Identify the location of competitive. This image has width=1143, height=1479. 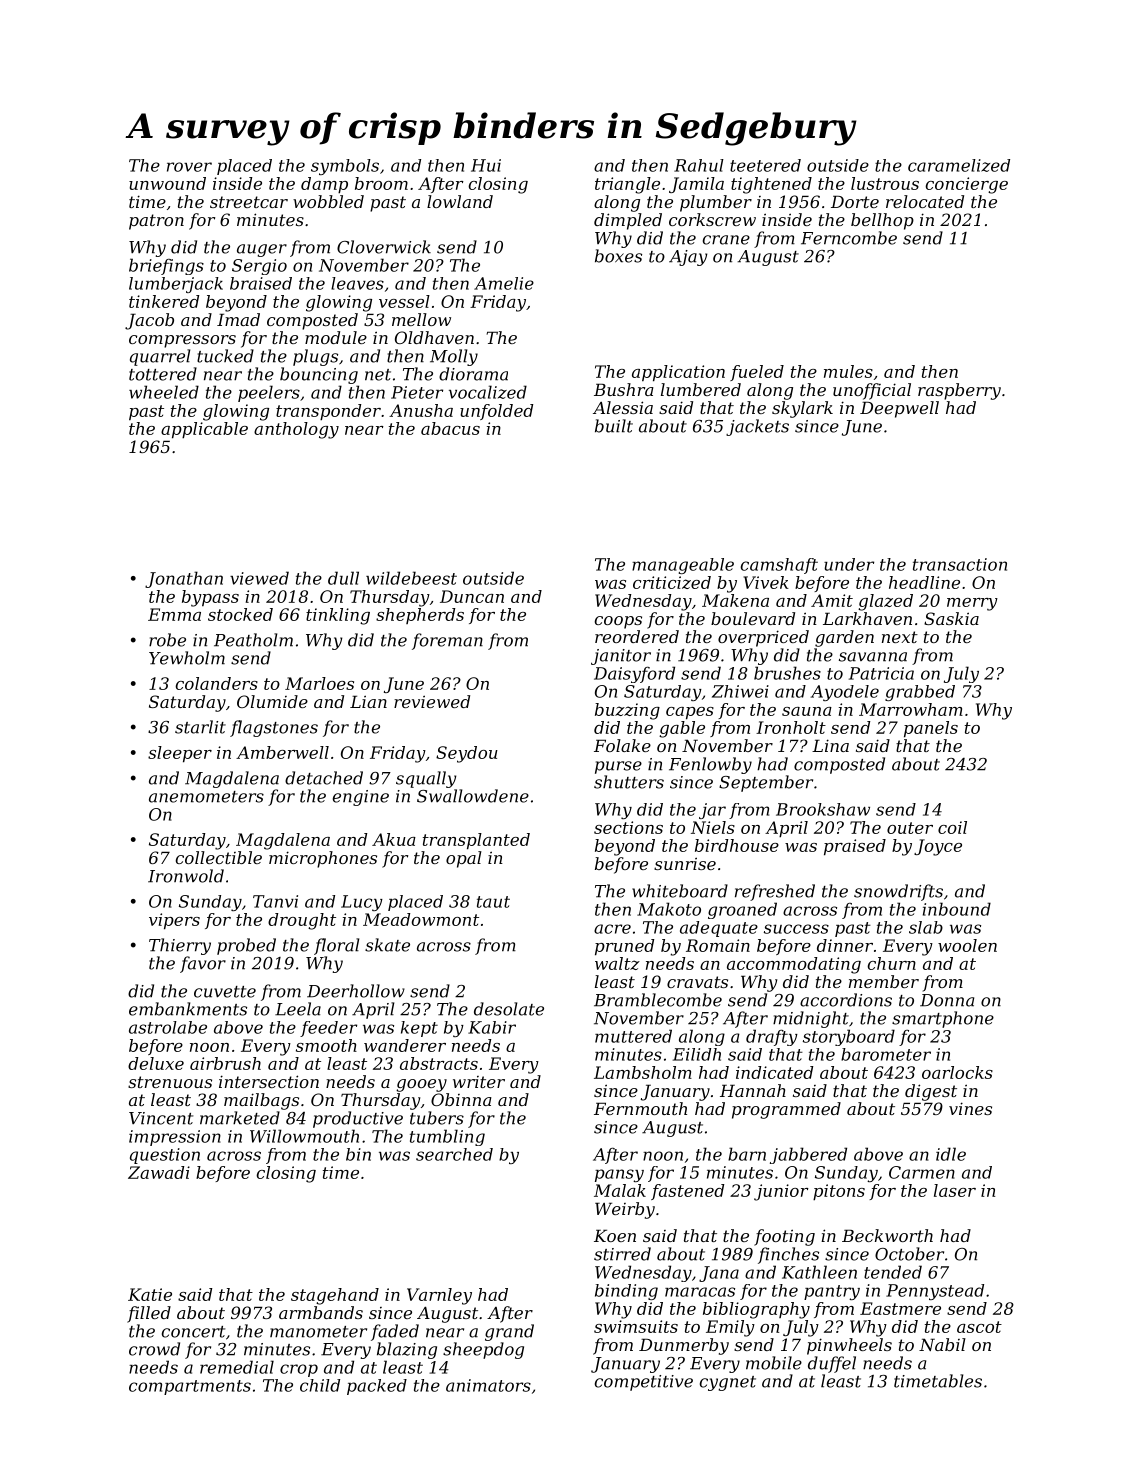
(644, 1383).
